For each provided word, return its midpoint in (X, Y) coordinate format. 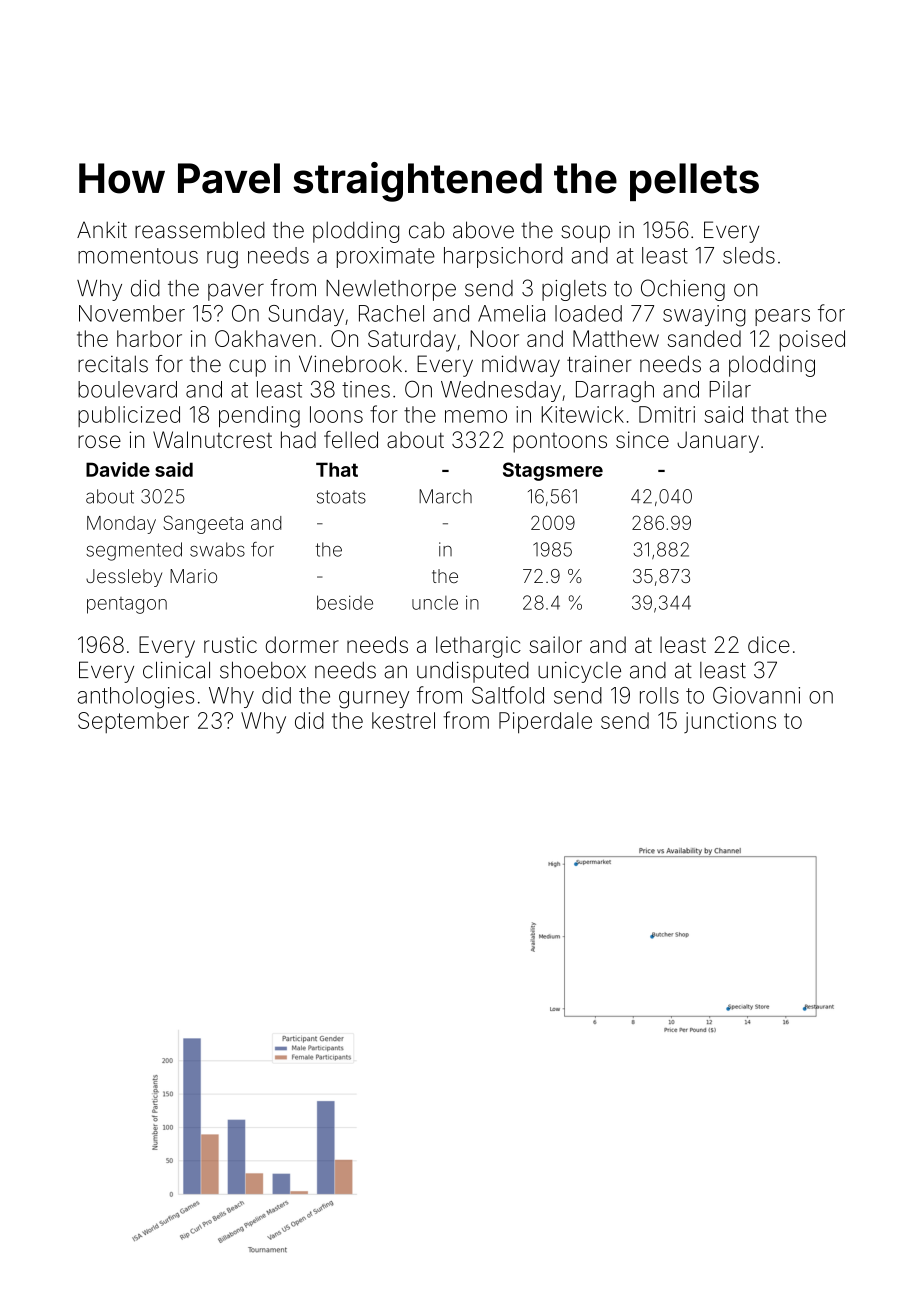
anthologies (136, 698)
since (642, 439)
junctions (730, 722)
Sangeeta (203, 524)
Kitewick (582, 414)
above (483, 230)
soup (585, 234)
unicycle (579, 672)
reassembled (200, 230)
